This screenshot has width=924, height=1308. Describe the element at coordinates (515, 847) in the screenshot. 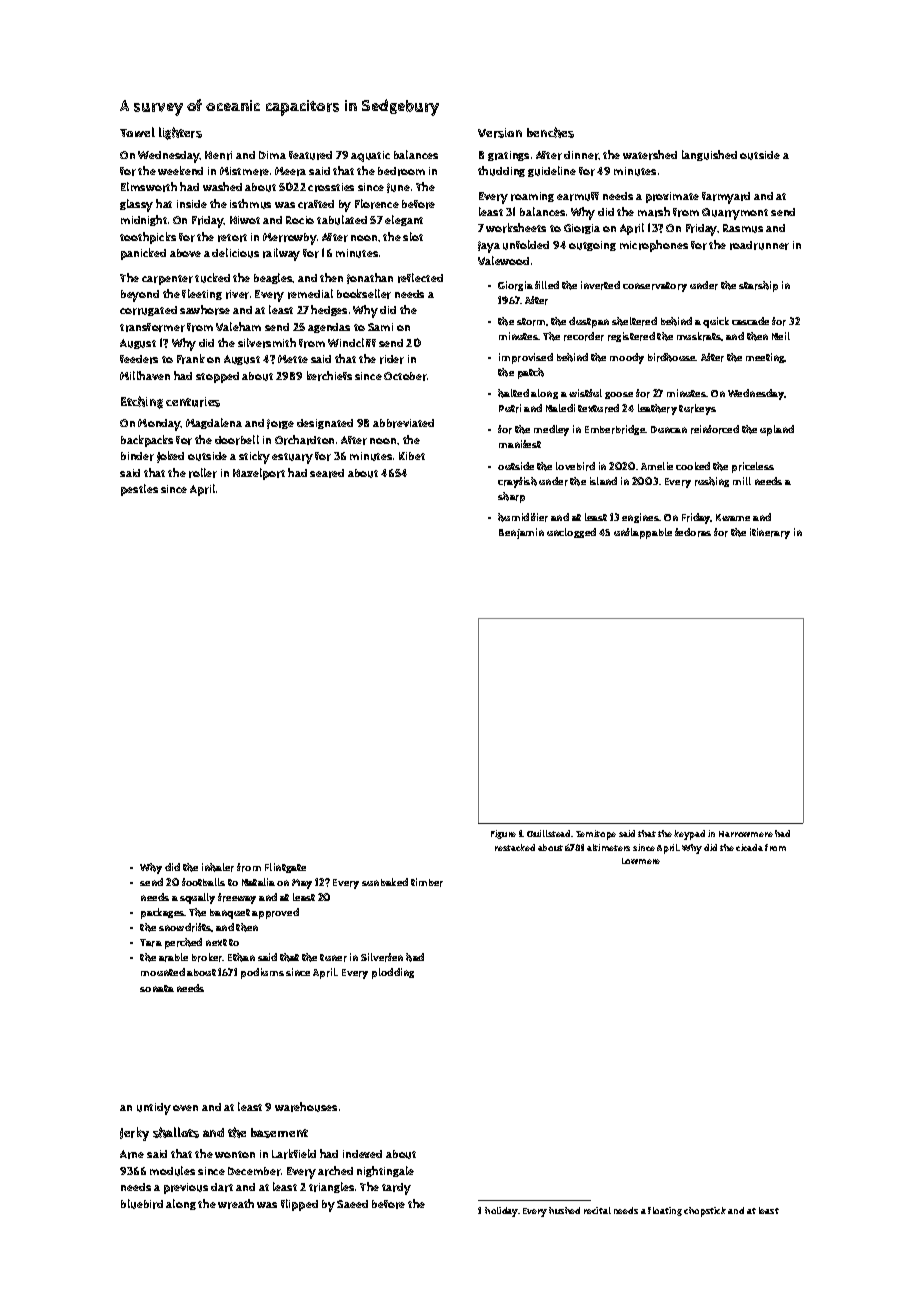

I see `restacked` at that location.
